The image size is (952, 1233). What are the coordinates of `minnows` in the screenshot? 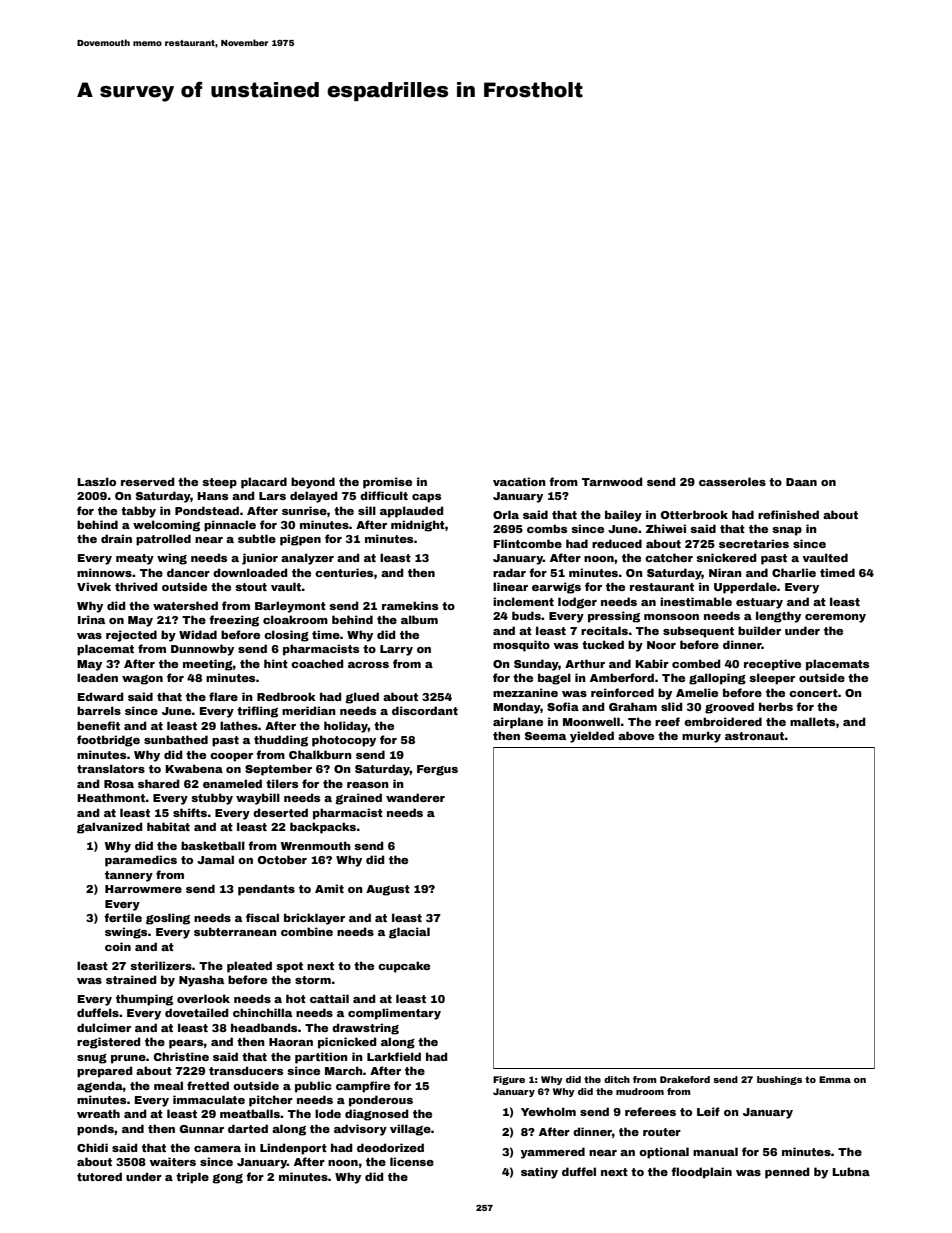 It's located at (104, 572).
